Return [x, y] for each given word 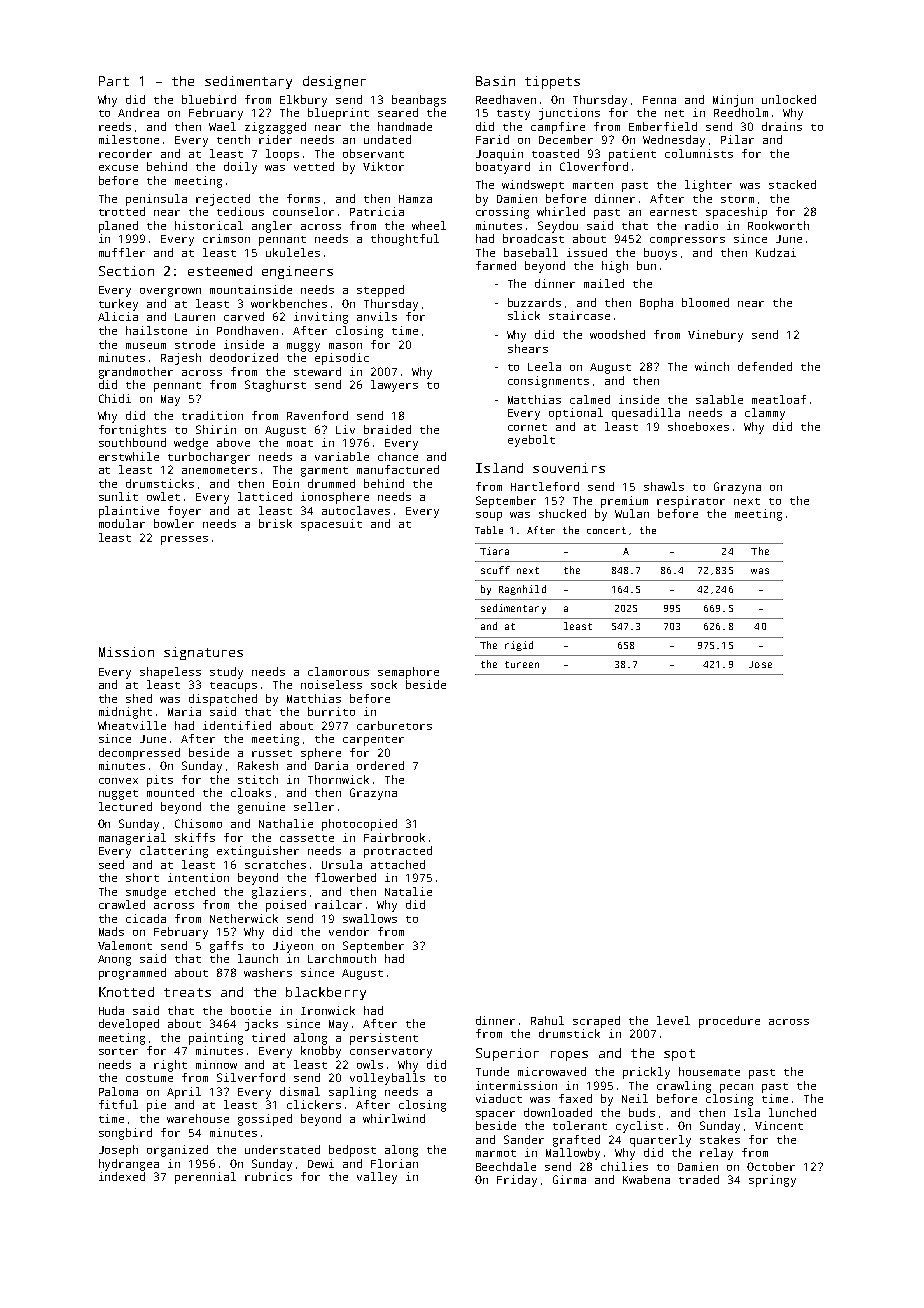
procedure [729, 1022]
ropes [569, 1056]
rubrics [268, 1176]
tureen [522, 664]
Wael [222, 126]
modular [122, 523]
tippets [552, 82]
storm [737, 199]
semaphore [408, 673]
